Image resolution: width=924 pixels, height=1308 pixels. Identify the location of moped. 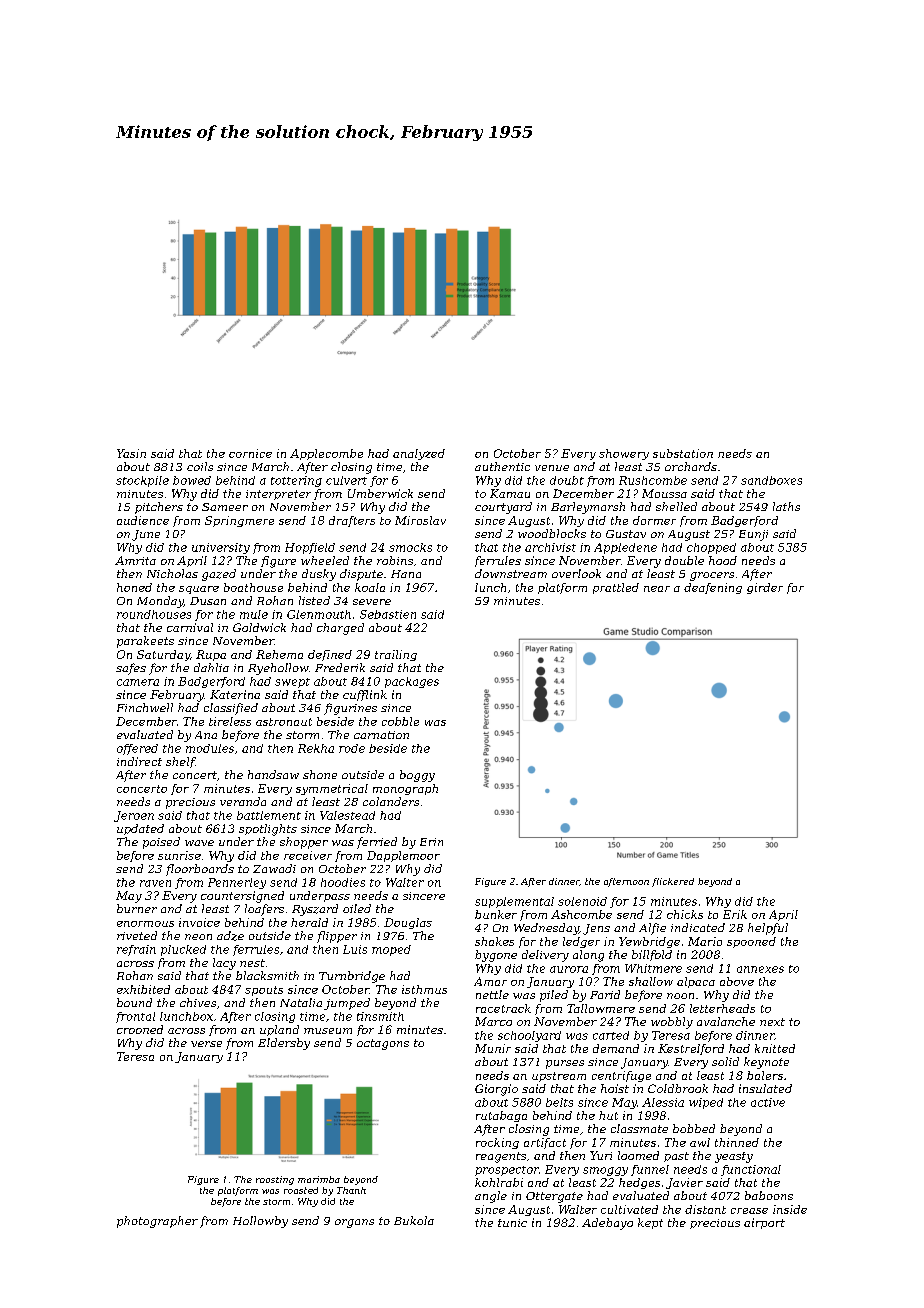
(391, 950).
